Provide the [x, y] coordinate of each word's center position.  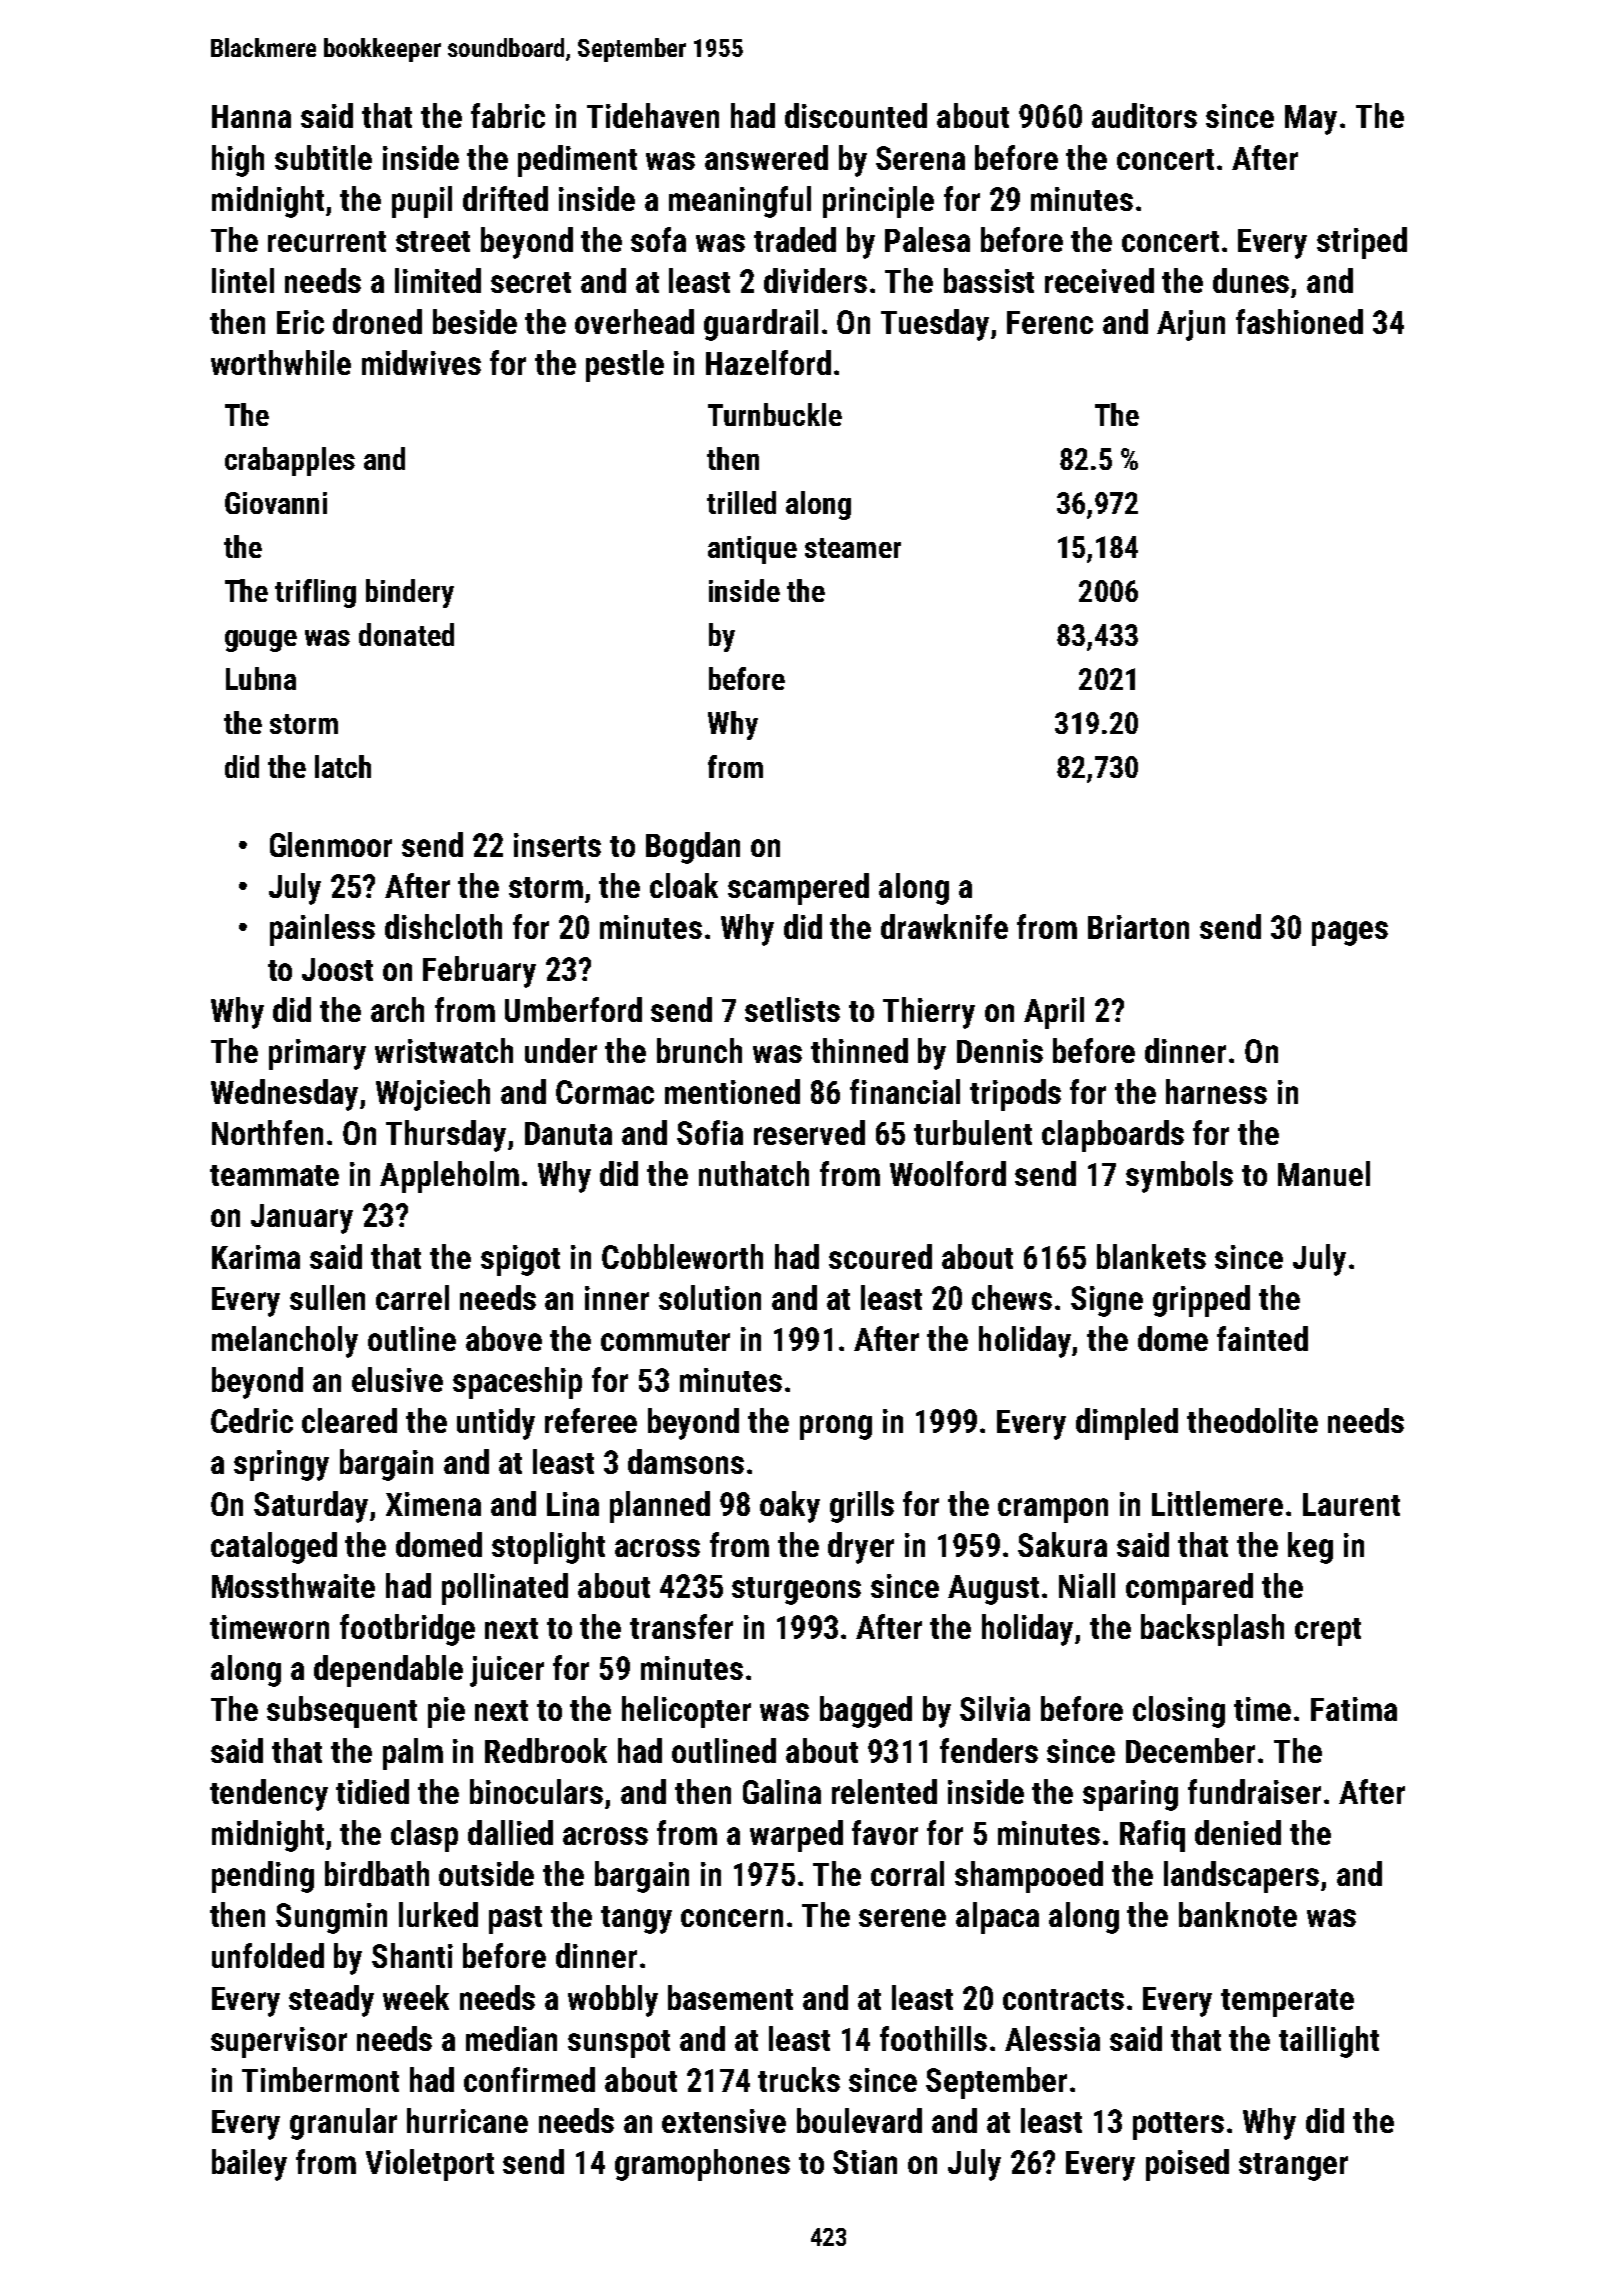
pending [263, 1877]
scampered [798, 889]
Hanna [251, 116]
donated [406, 634]
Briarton [1138, 927]
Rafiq [1152, 1836]
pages [1350, 933]
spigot [520, 1260]
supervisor [279, 2042]
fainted [1262, 1338]
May [1311, 120]
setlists [792, 1009]
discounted [856, 115]
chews [1012, 1297]
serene [902, 1918]
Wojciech [433, 1095]
